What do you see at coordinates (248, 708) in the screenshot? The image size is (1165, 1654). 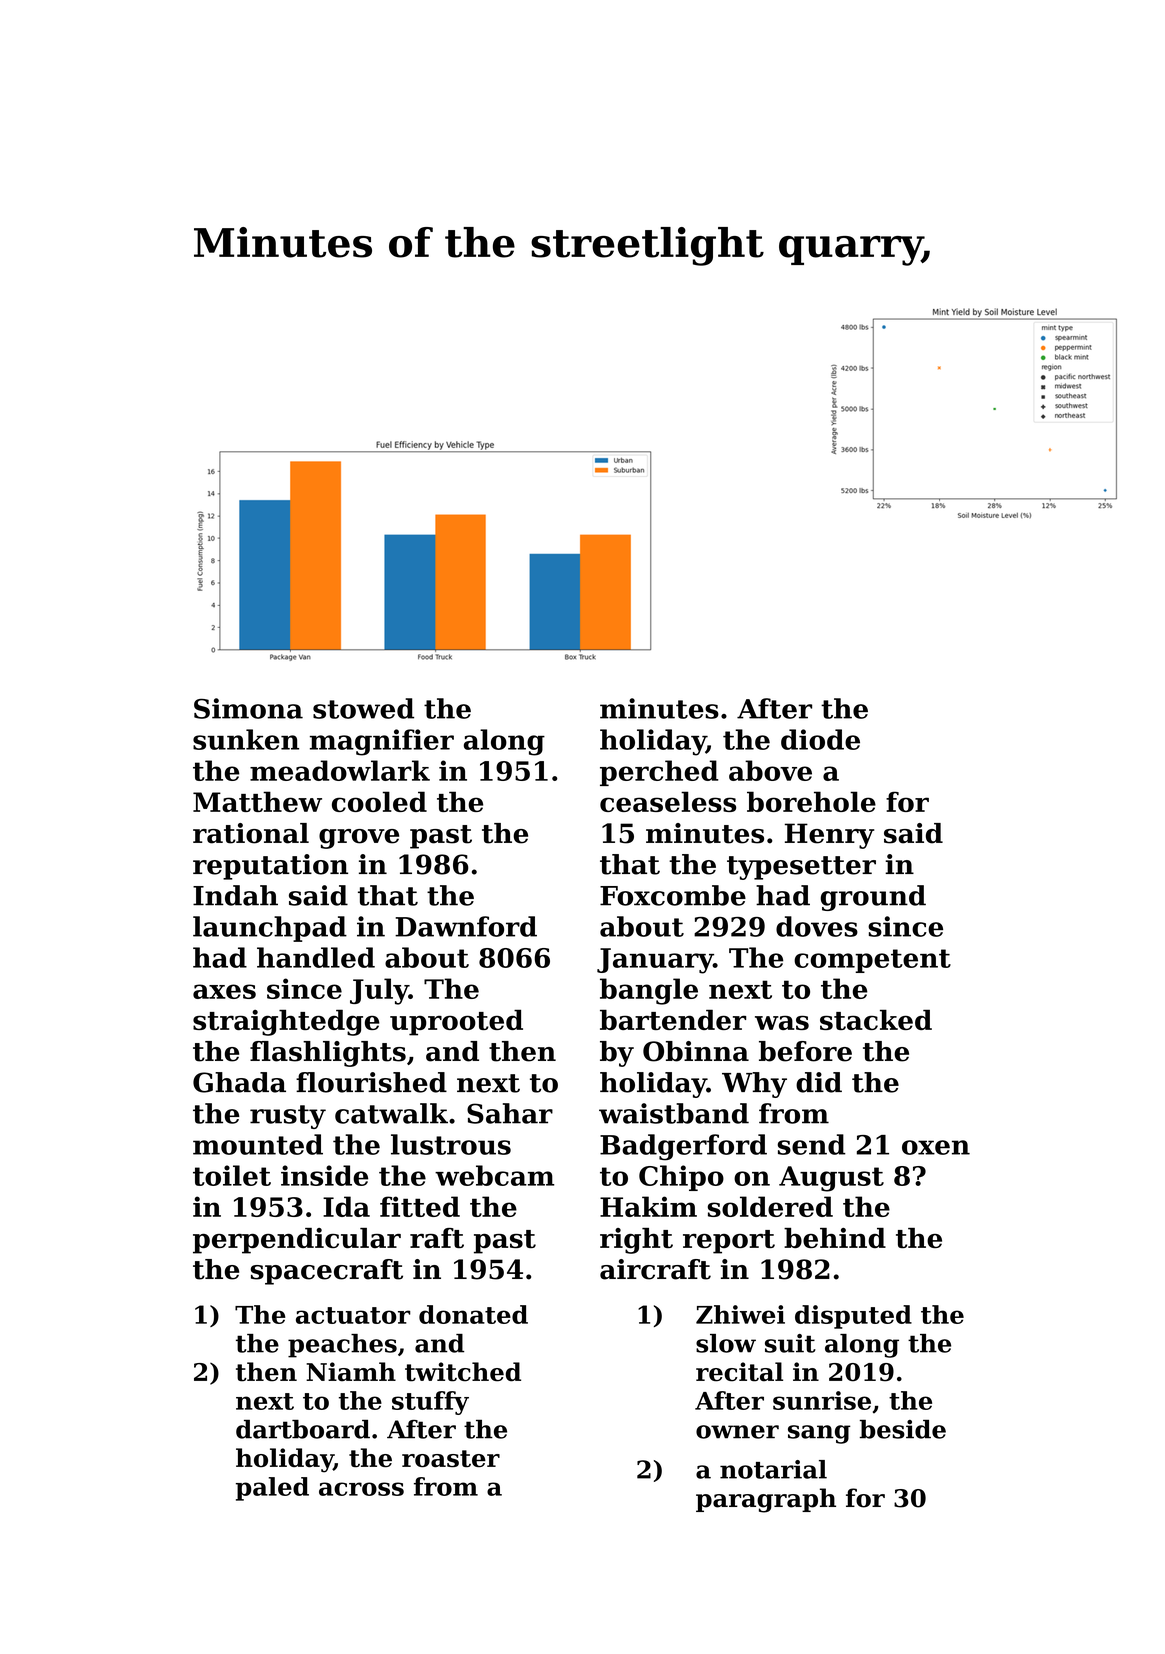 I see `Simona` at bounding box center [248, 708].
